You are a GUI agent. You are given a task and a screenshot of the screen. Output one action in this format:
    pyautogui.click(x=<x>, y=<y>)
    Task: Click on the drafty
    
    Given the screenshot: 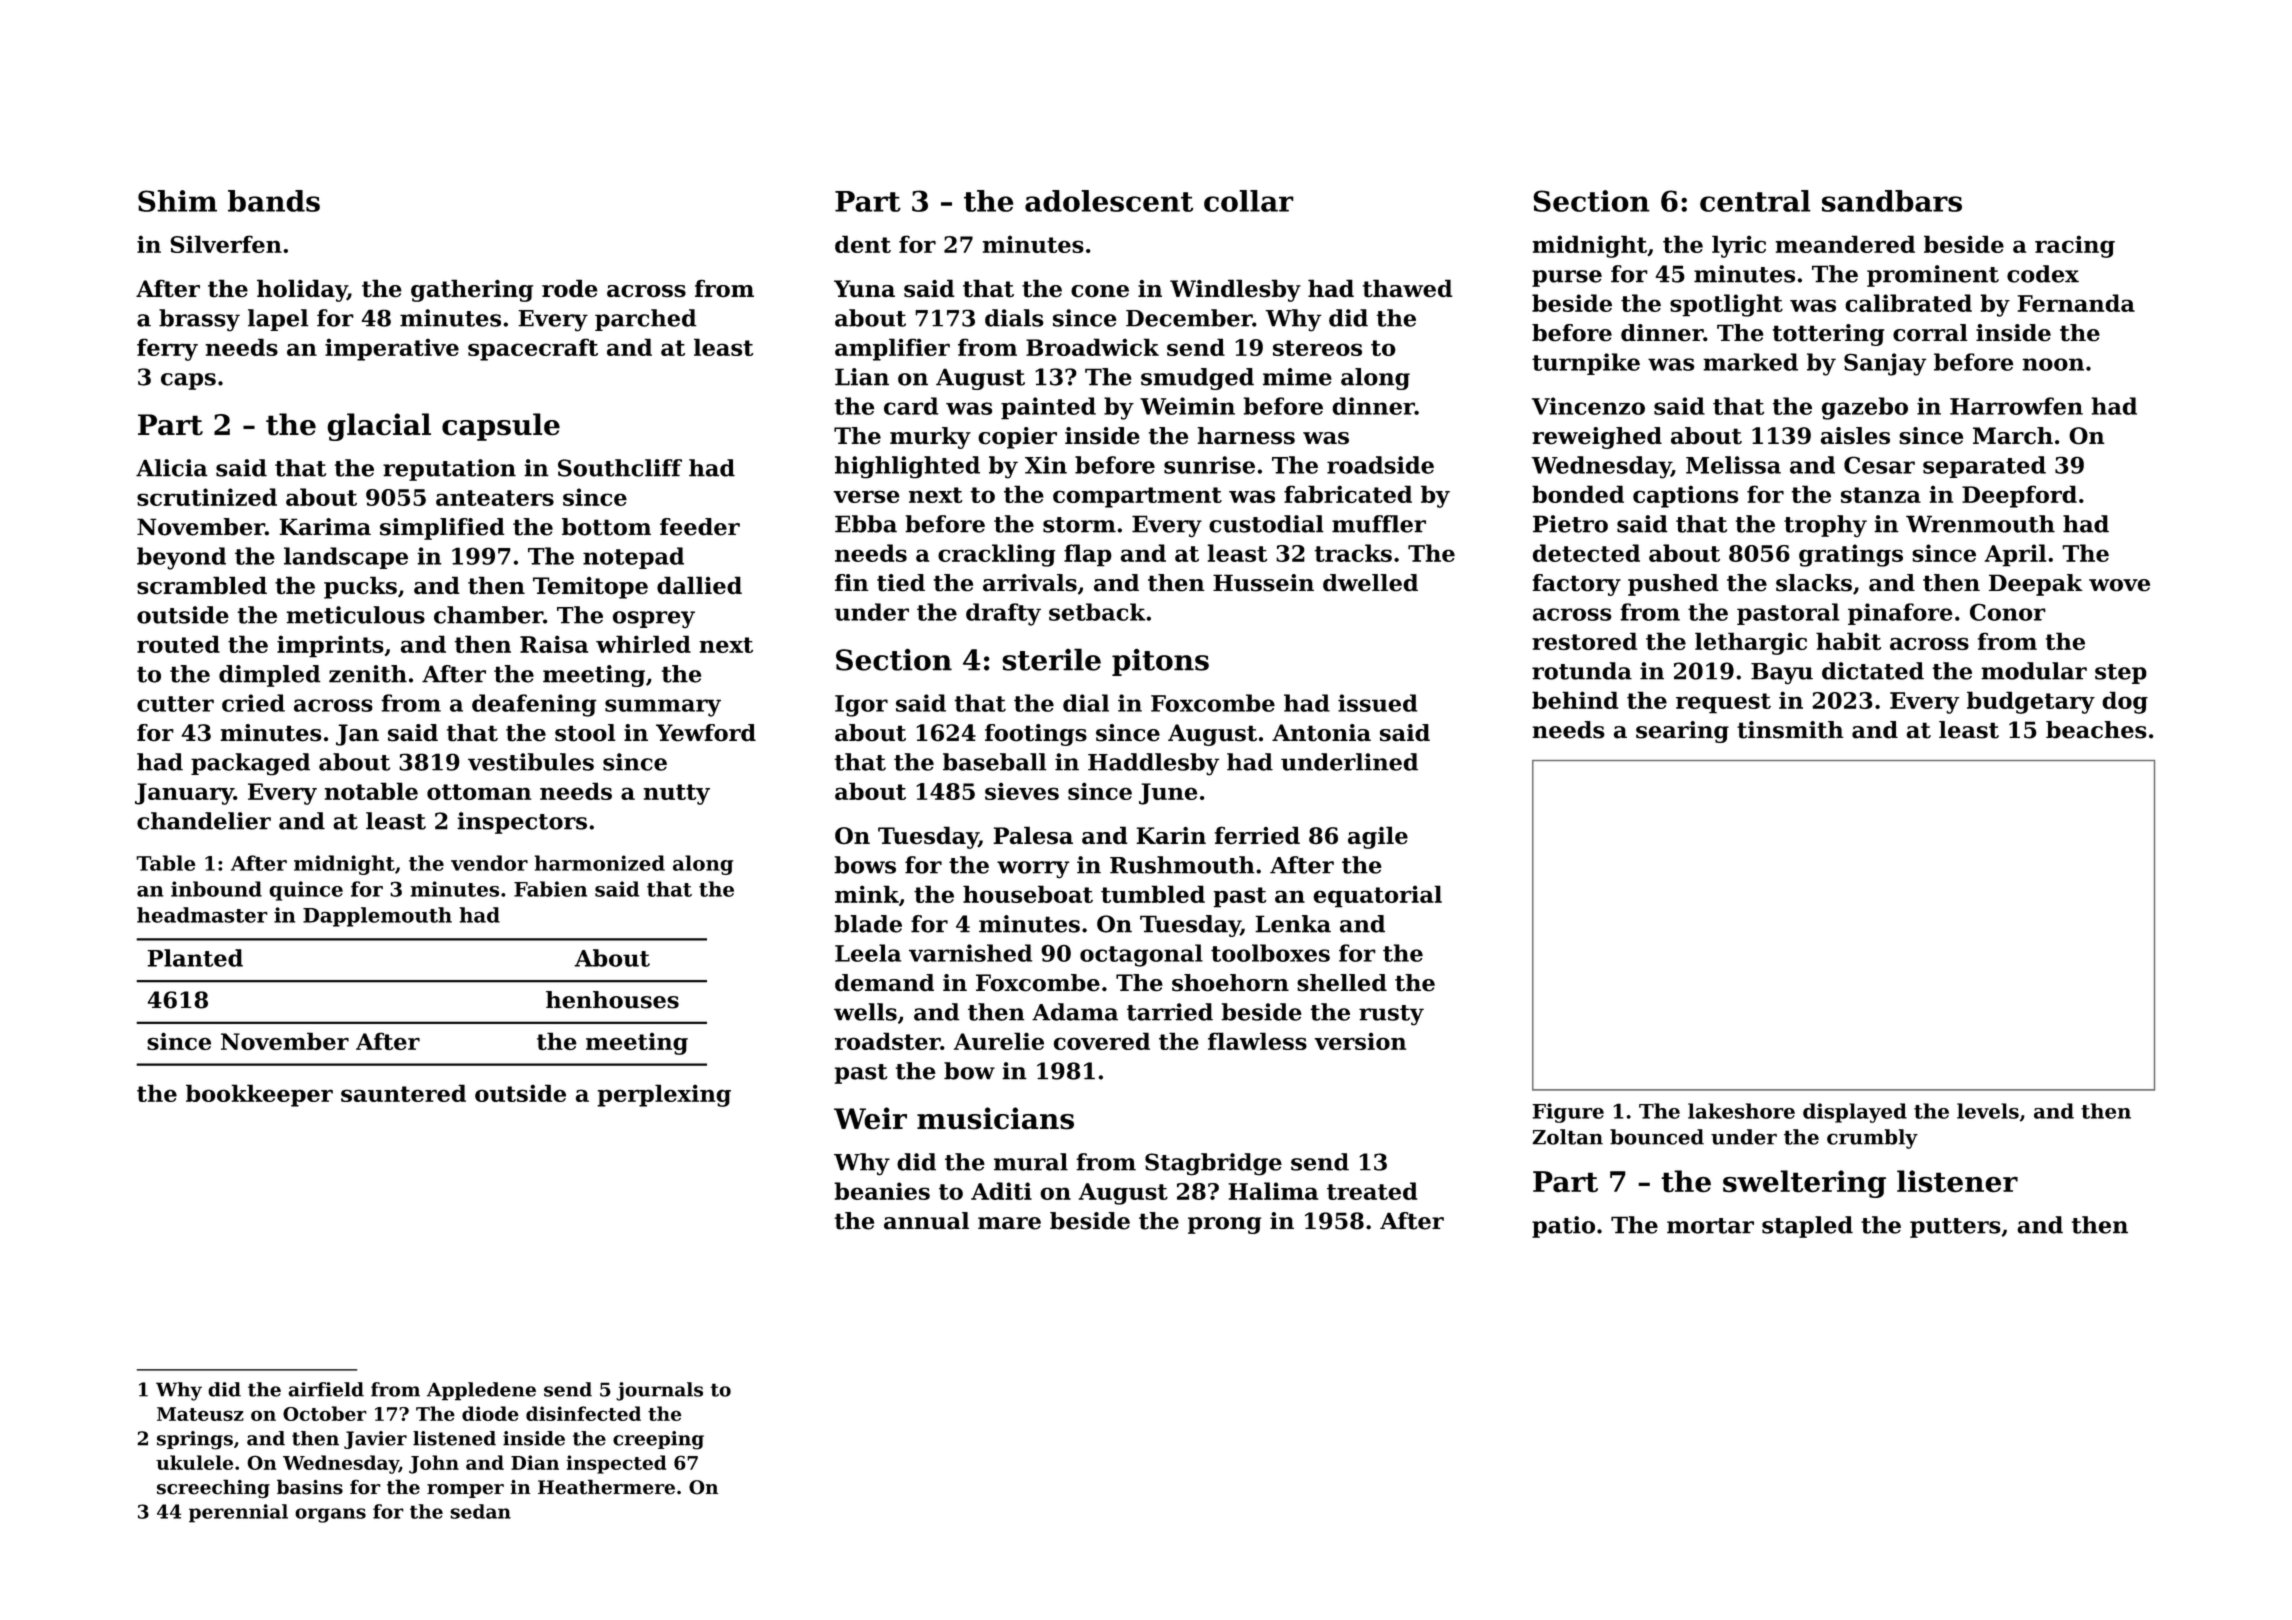 What is the action you would take?
    pyautogui.click(x=1003, y=614)
